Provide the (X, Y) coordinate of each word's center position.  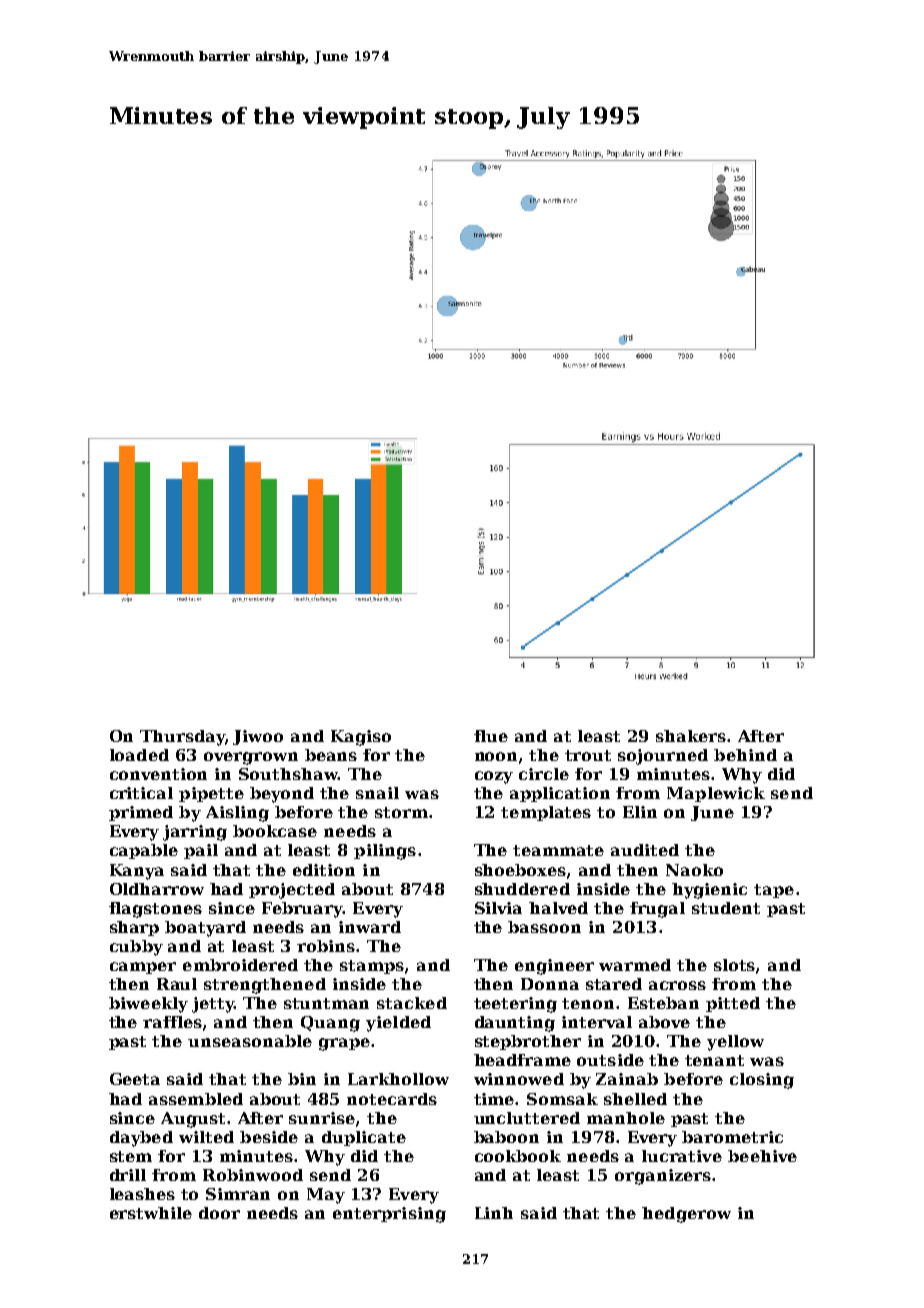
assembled (196, 1099)
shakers (691, 736)
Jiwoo (258, 737)
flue (491, 736)
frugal (657, 910)
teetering (515, 1005)
